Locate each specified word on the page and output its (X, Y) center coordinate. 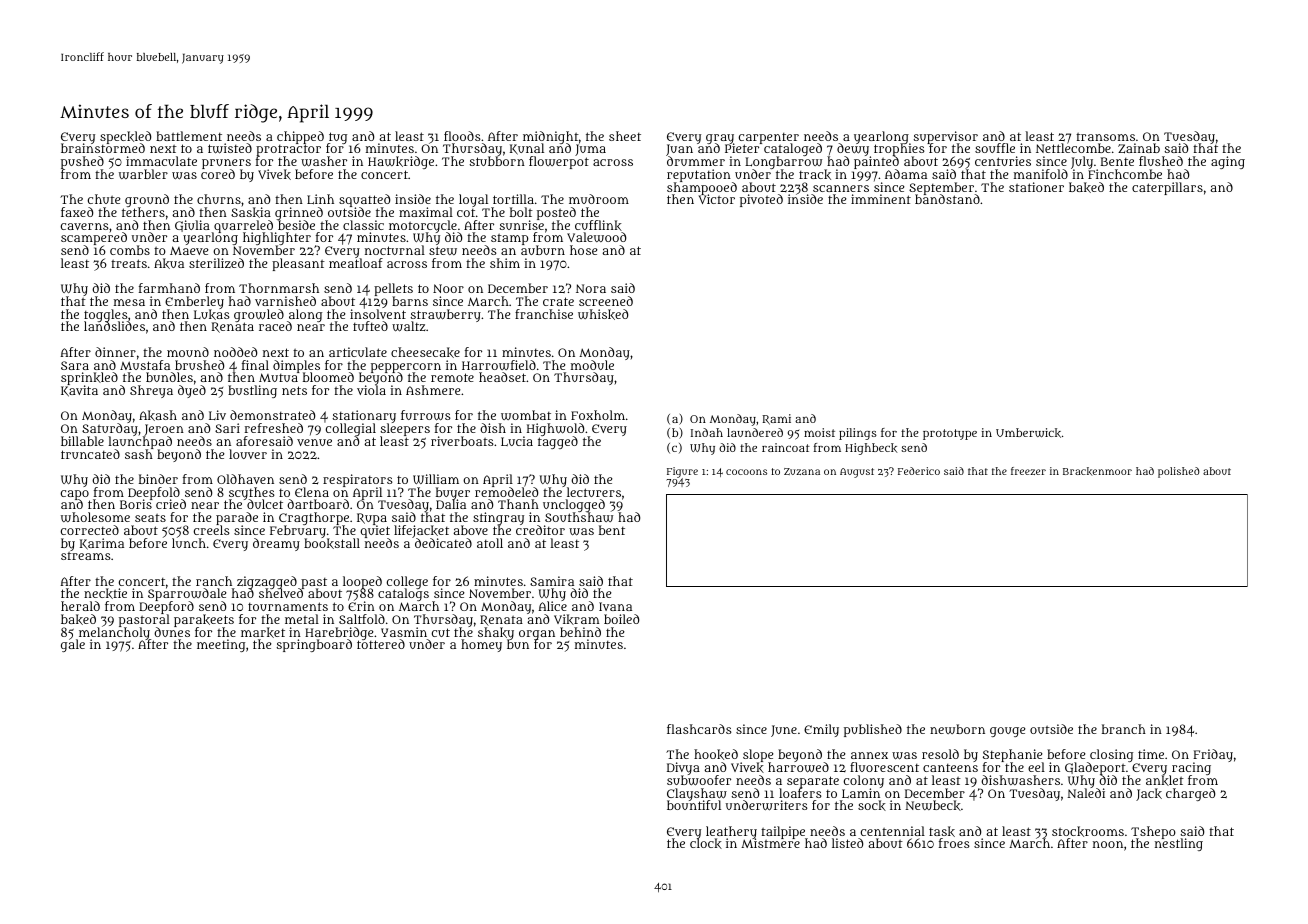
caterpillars (1167, 188)
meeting (221, 645)
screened (606, 301)
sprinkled (89, 379)
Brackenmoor (1097, 471)
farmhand (169, 288)
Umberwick (1028, 433)
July (1082, 163)
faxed (77, 212)
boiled (621, 619)
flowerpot (559, 163)
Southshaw (579, 517)
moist (819, 432)
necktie (105, 593)
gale (73, 646)
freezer (1028, 471)
